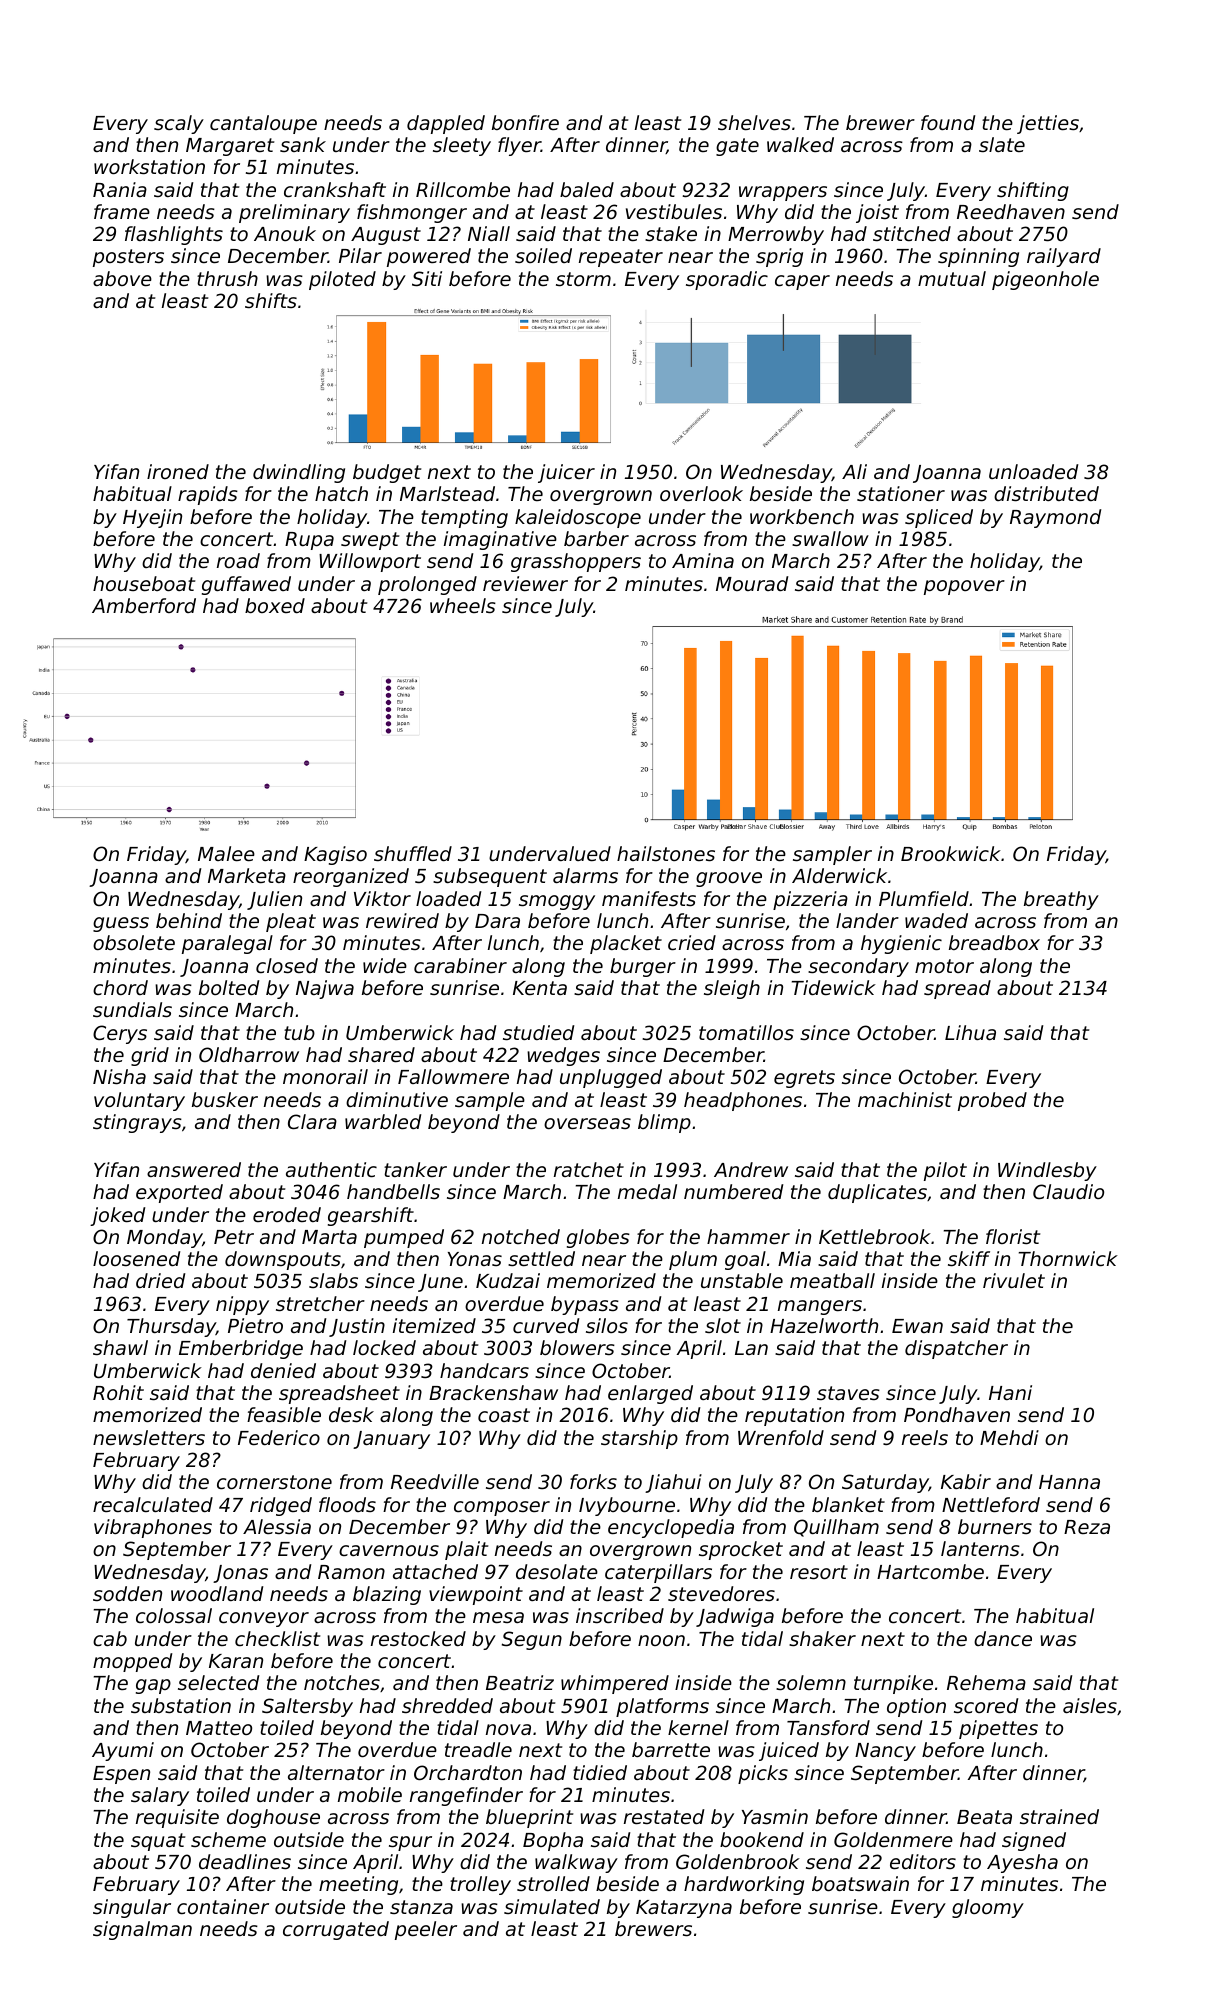 This screenshot has height=2007, width=1218. What do you see at coordinates (666, 853) in the screenshot?
I see `hailstones` at bounding box center [666, 853].
